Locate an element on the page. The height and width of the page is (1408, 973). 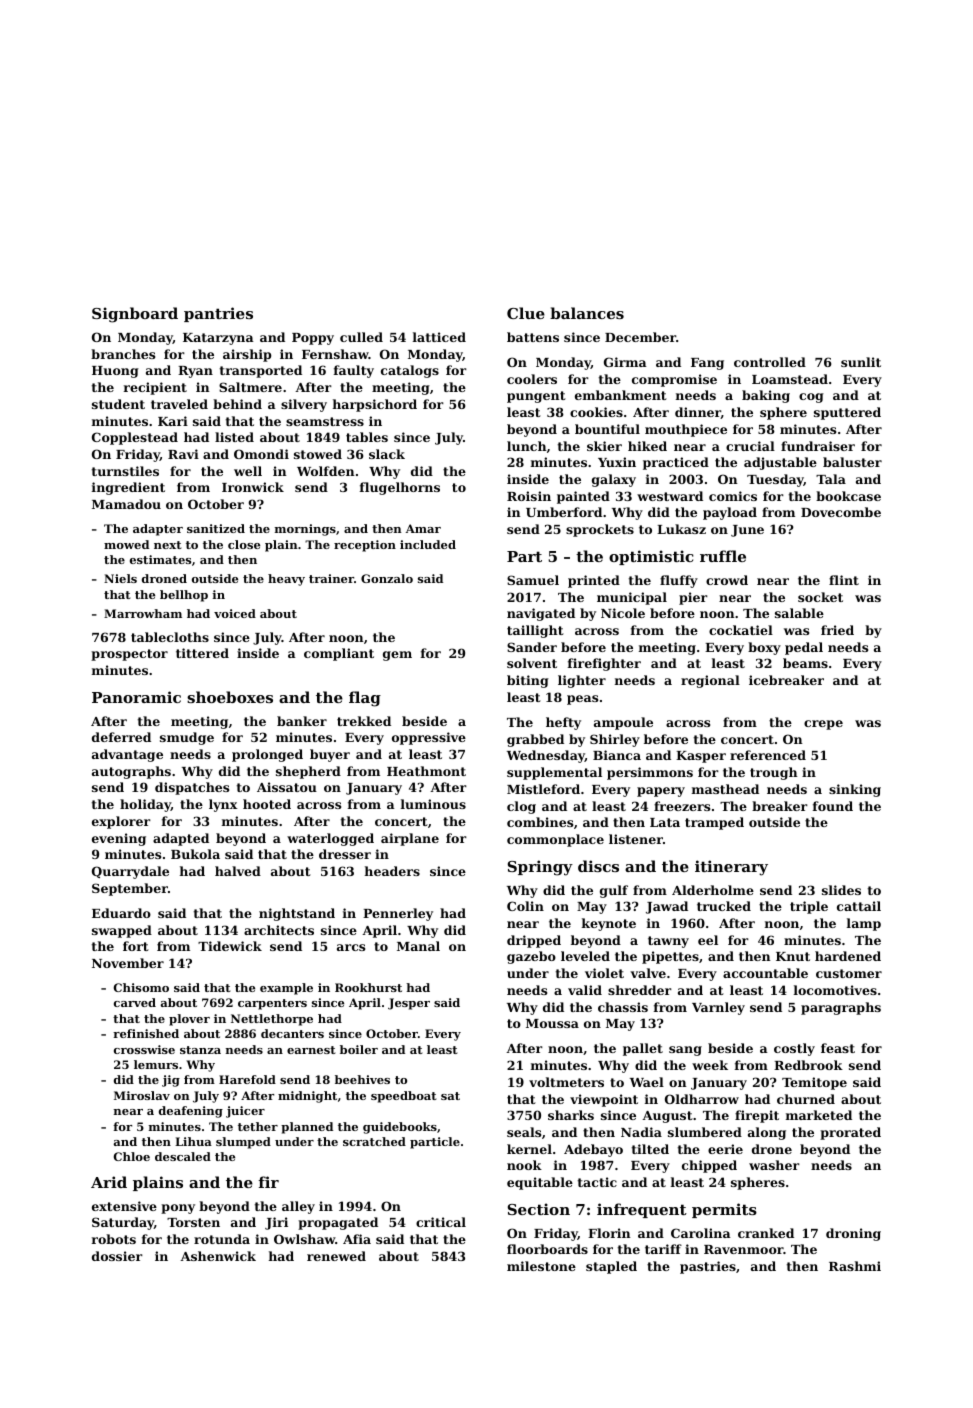
dossier is located at coordinates (117, 1256).
